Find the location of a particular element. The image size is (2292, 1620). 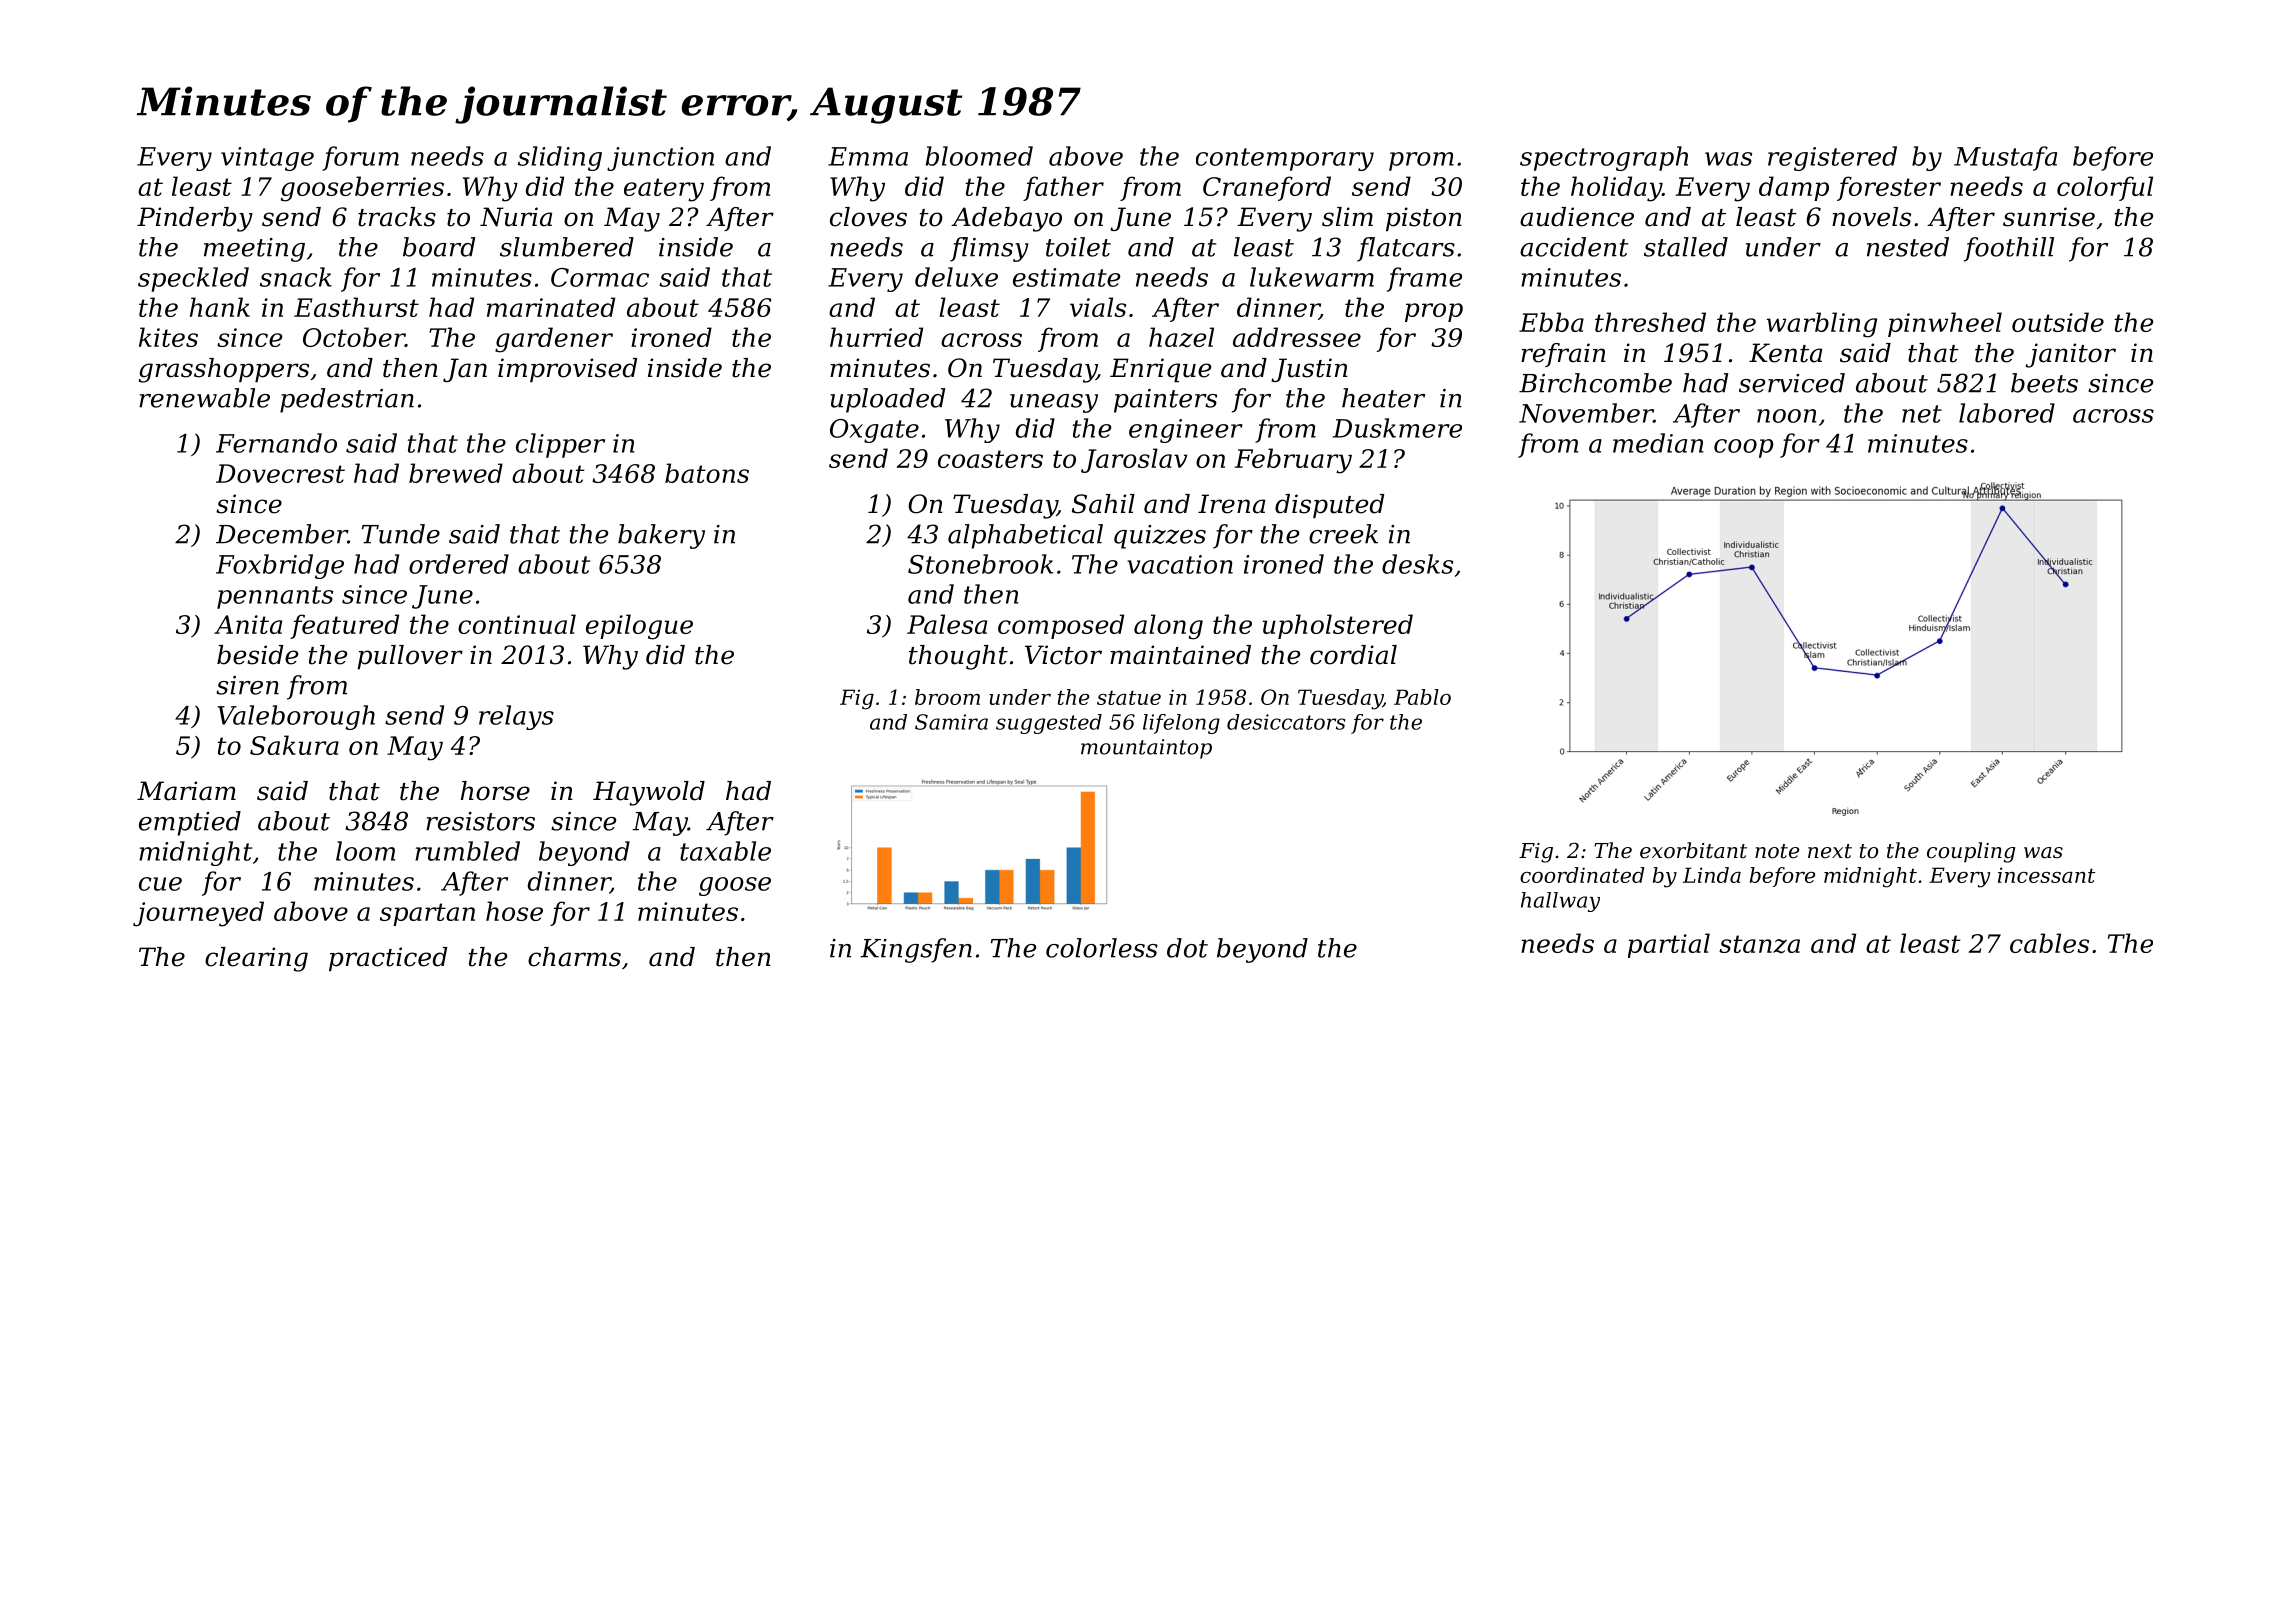

upholstered is located at coordinates (1338, 626).
